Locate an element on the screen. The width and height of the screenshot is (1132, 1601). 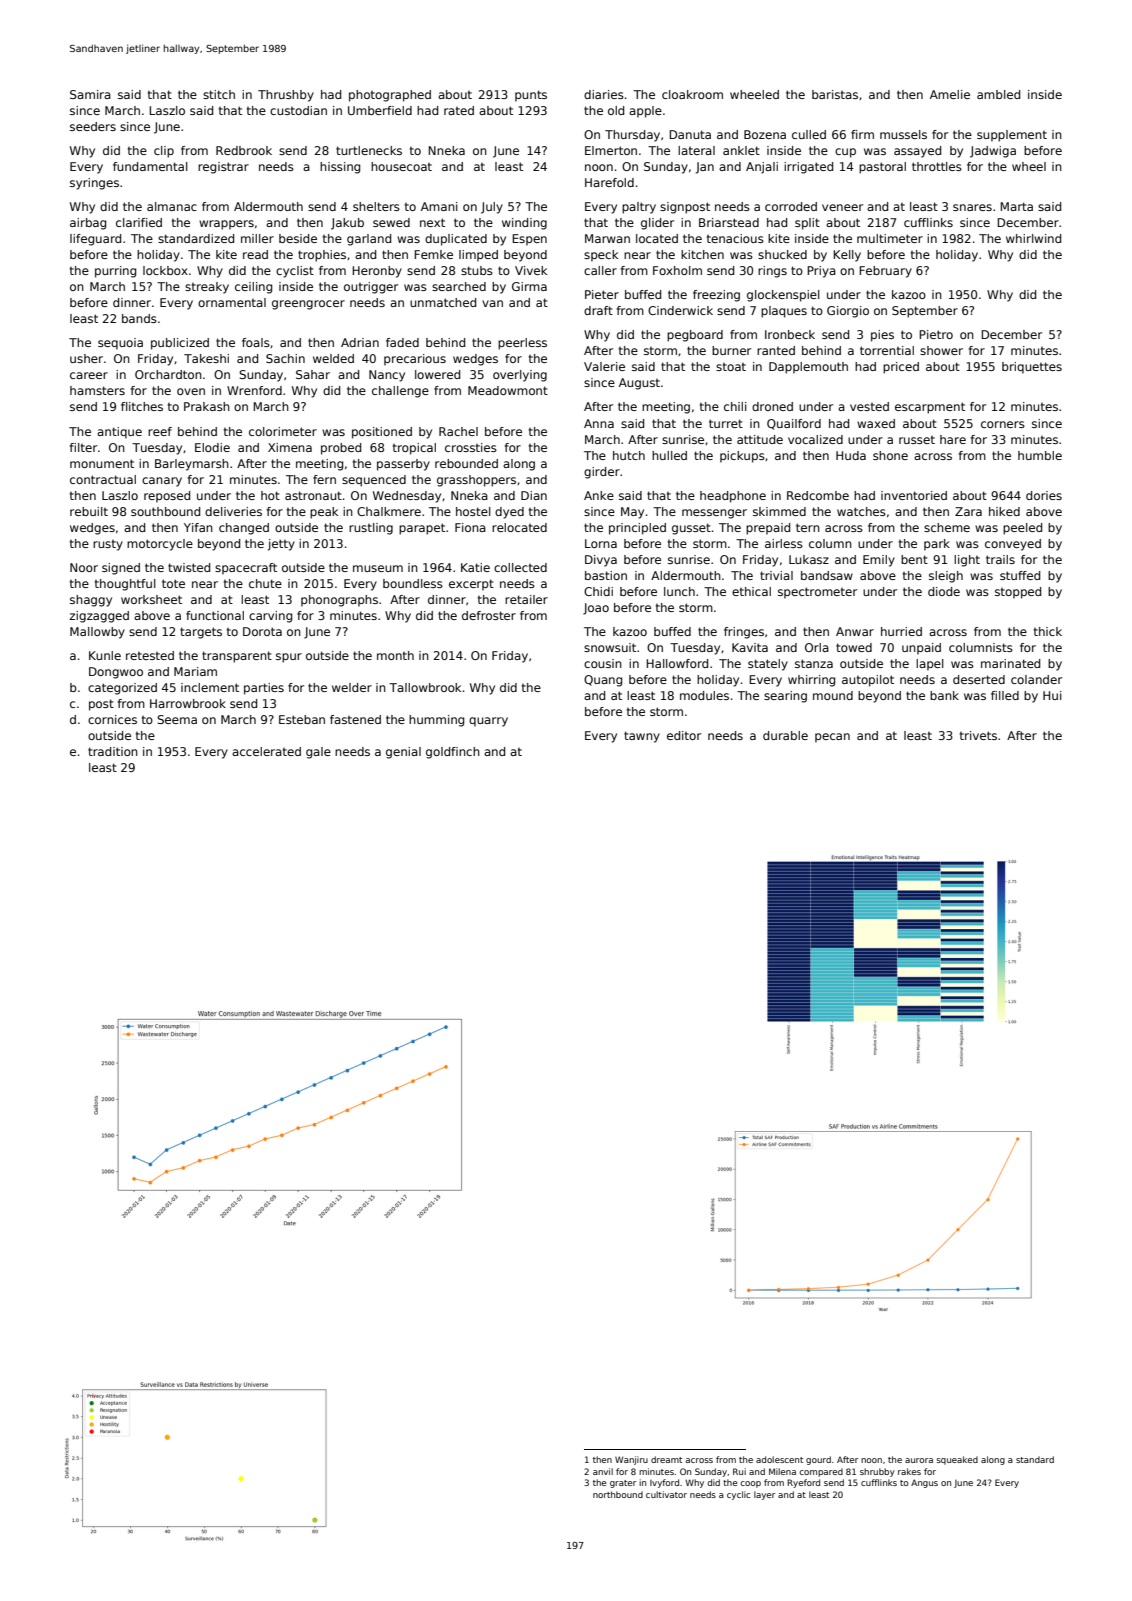
unmatched is located at coordinates (443, 302).
